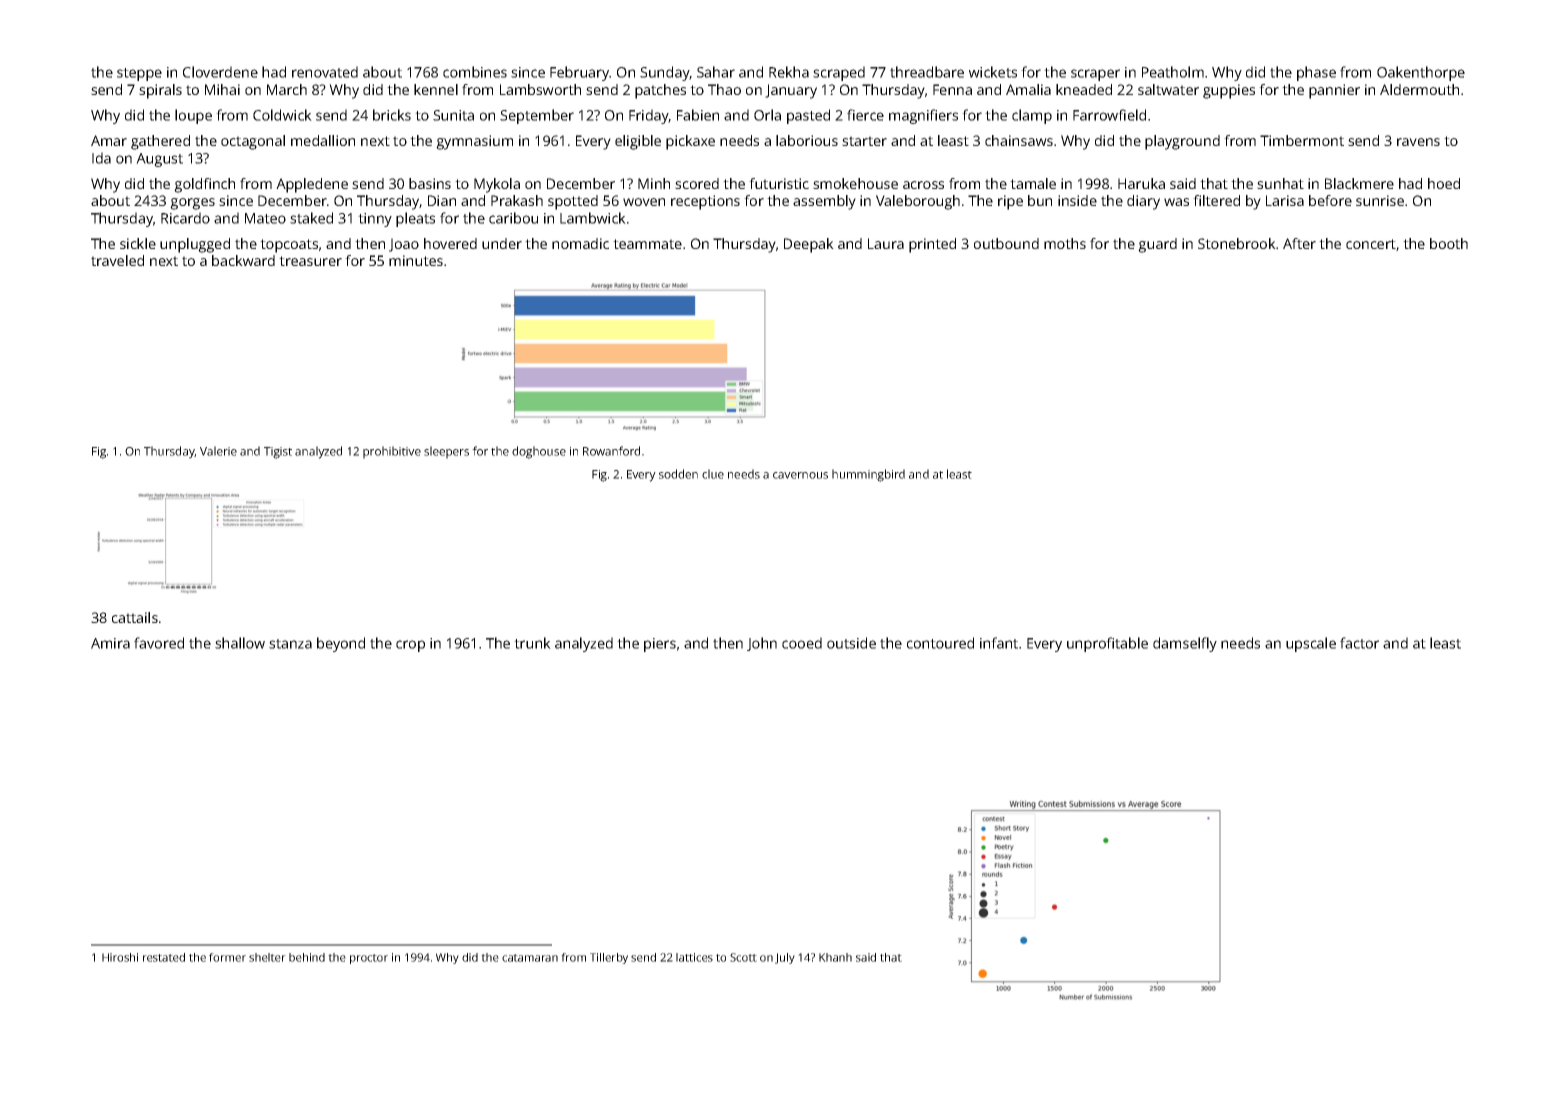  I want to click on piers, so click(660, 645).
